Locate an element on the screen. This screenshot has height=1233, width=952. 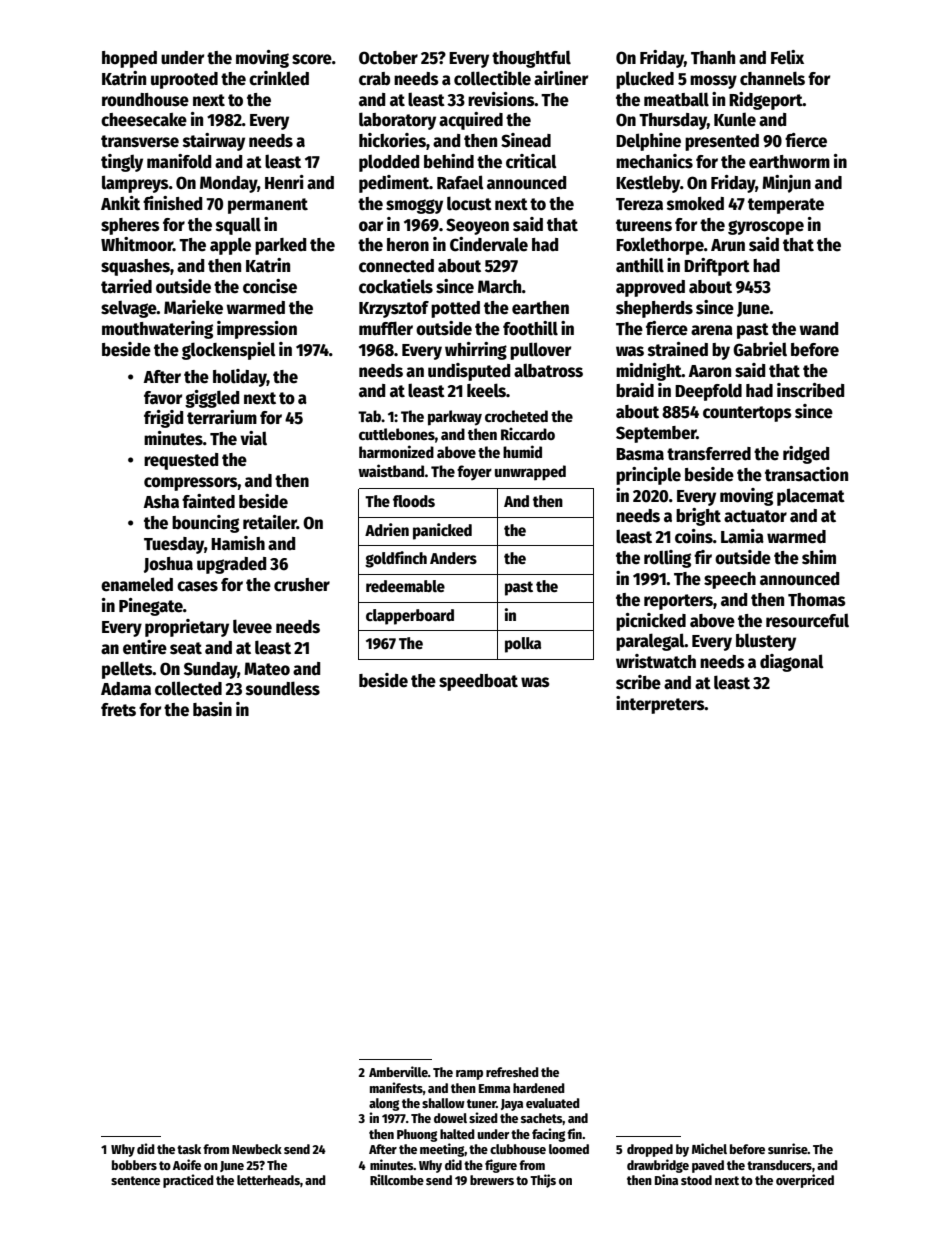
Thanh is located at coordinates (713, 58).
